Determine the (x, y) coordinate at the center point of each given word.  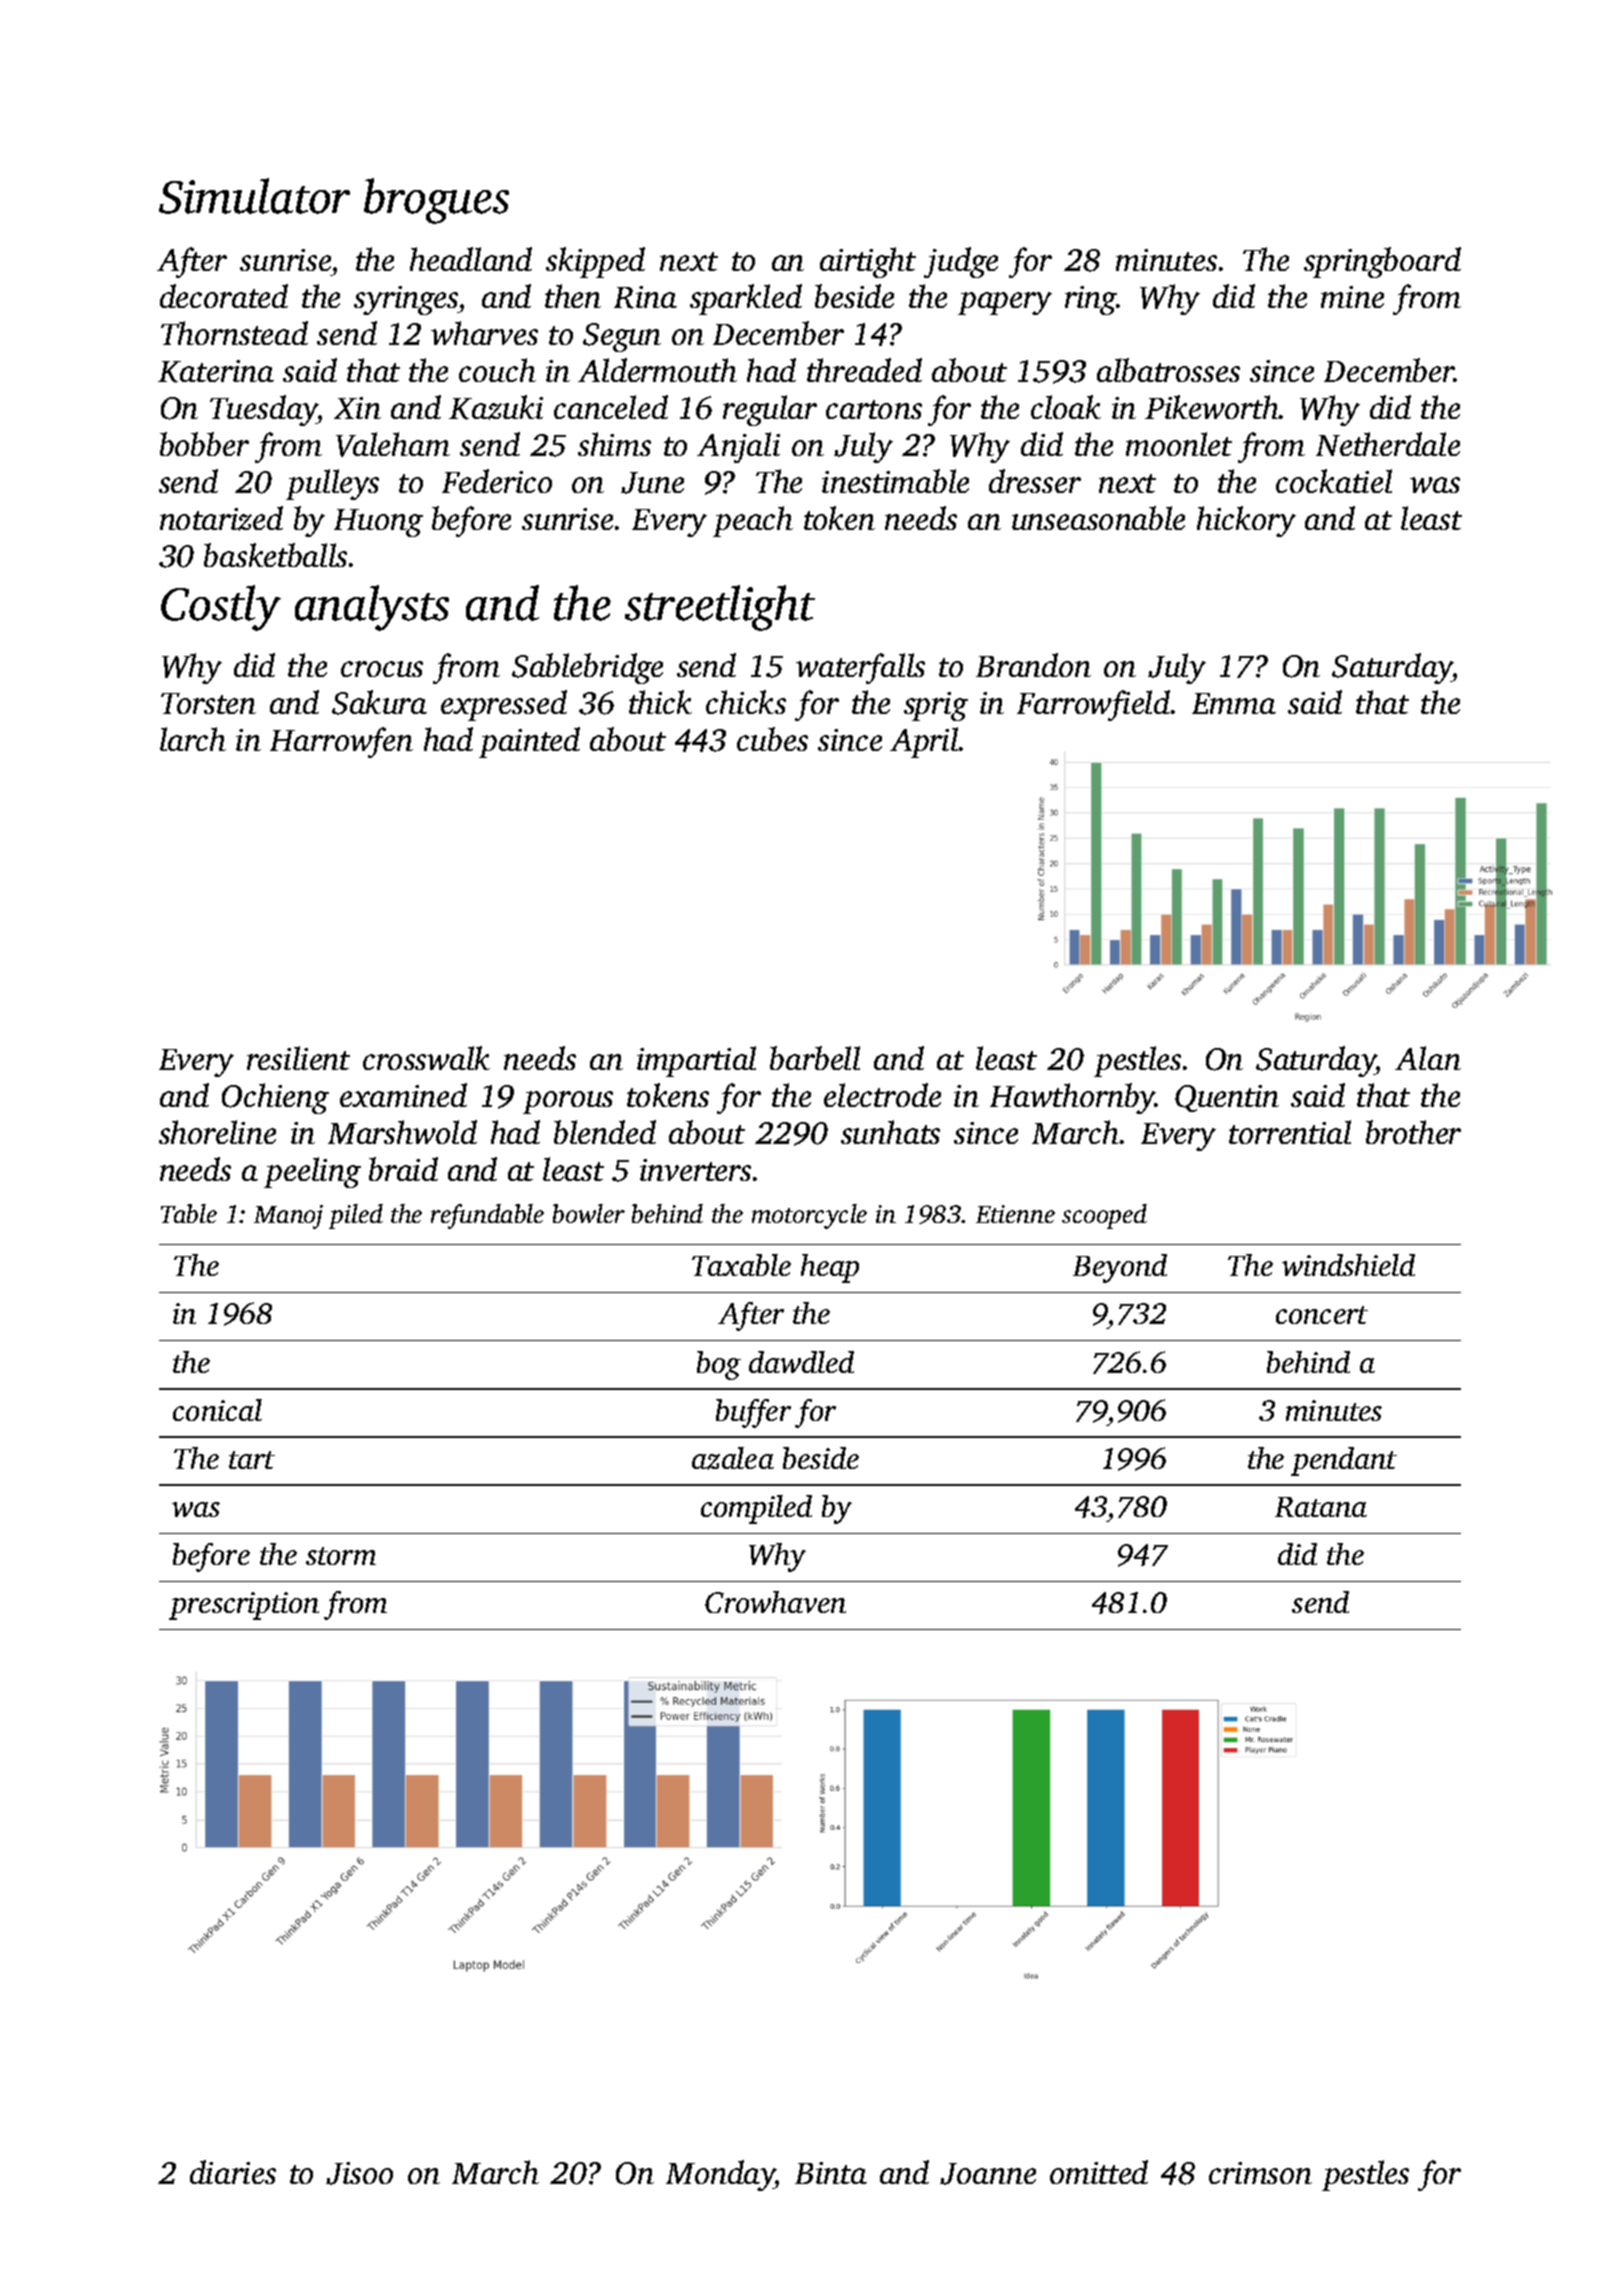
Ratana (1321, 1507)
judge (961, 262)
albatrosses (1168, 370)
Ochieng (275, 1098)
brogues (436, 201)
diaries (233, 2172)
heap (830, 1268)
